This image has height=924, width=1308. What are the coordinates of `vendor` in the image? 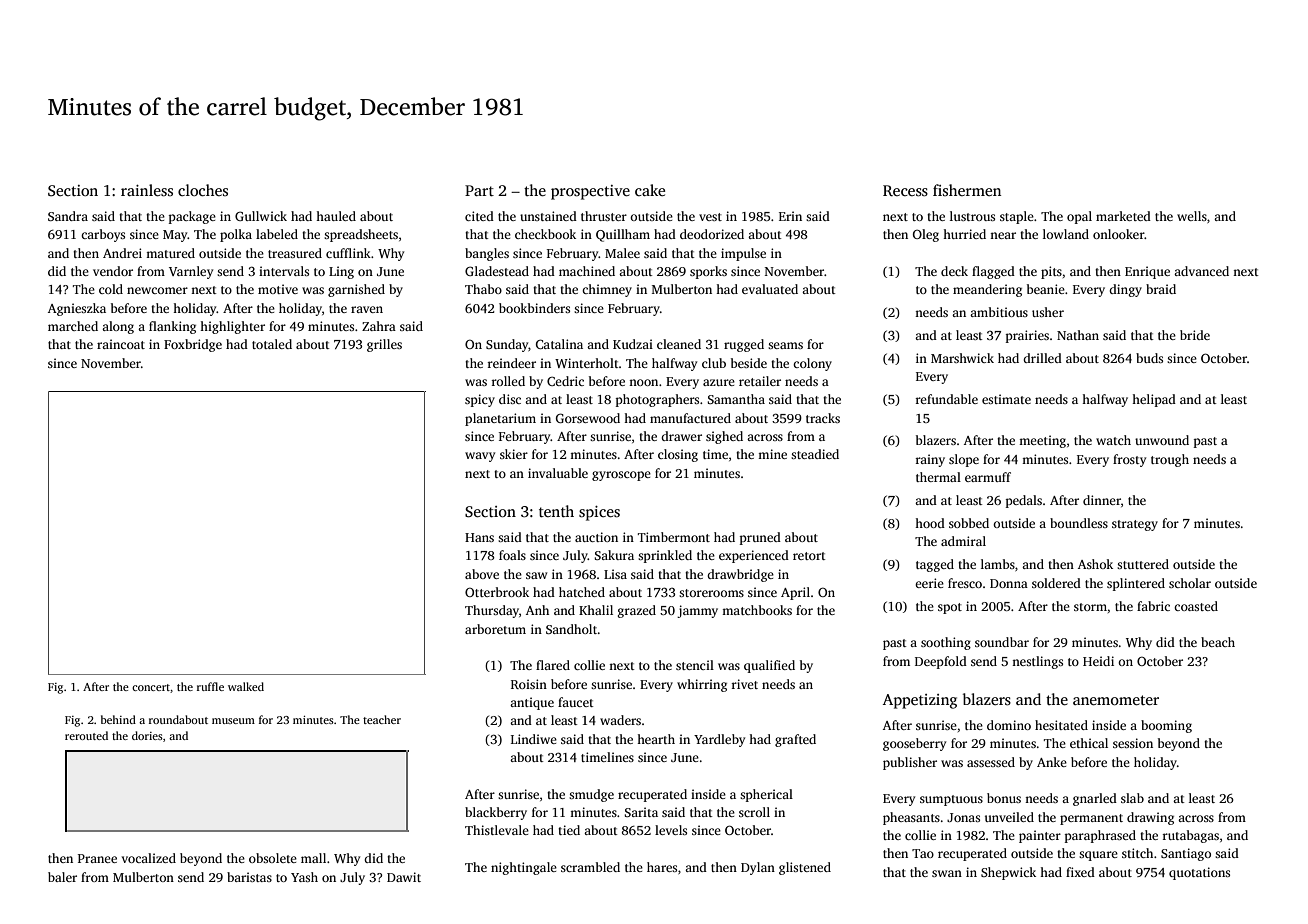 It's located at (113, 271).
